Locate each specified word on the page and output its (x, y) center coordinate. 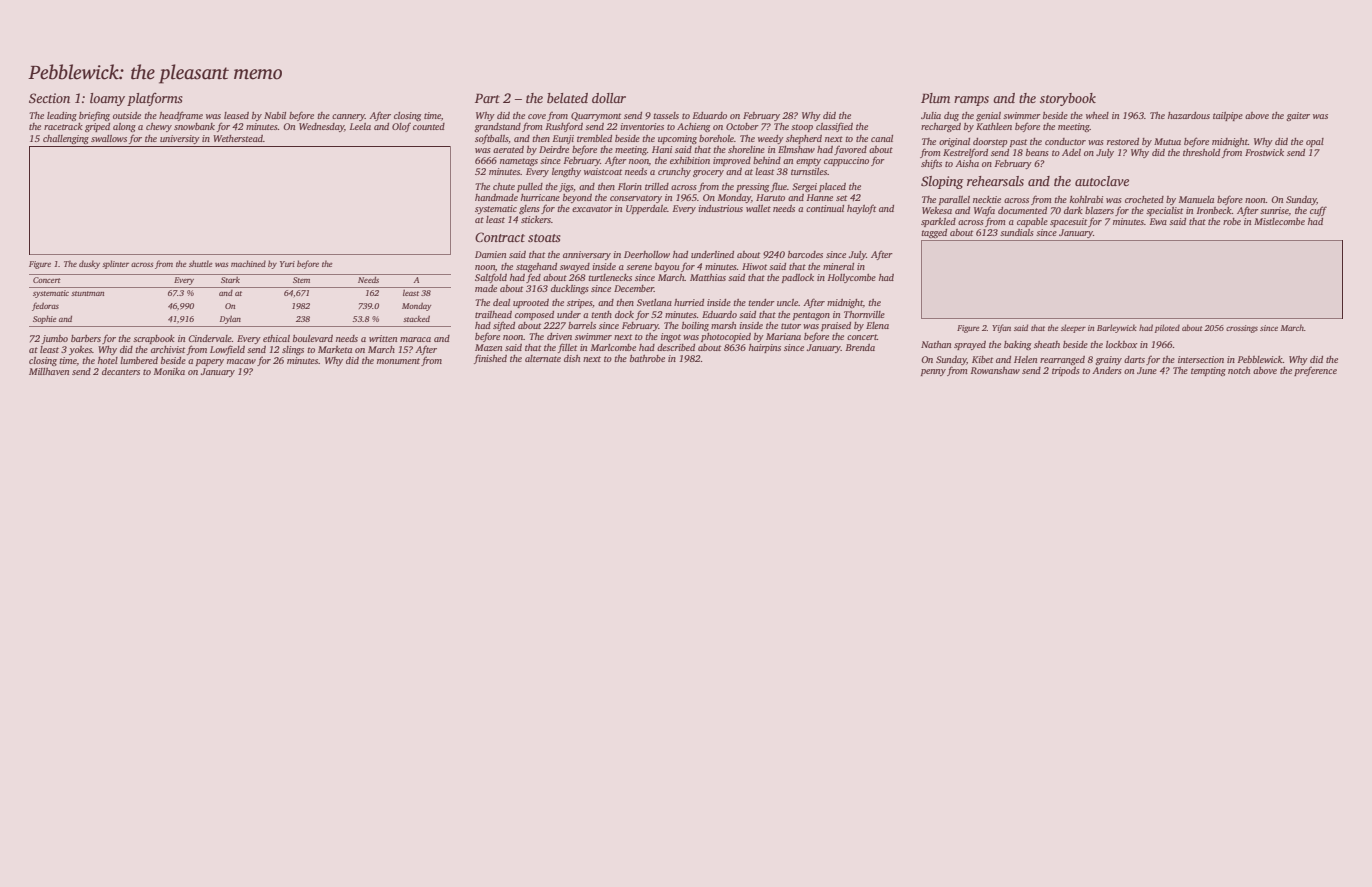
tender (761, 302)
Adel (1071, 152)
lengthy (566, 172)
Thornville (864, 314)
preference (1315, 371)
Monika (169, 371)
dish (572, 358)
